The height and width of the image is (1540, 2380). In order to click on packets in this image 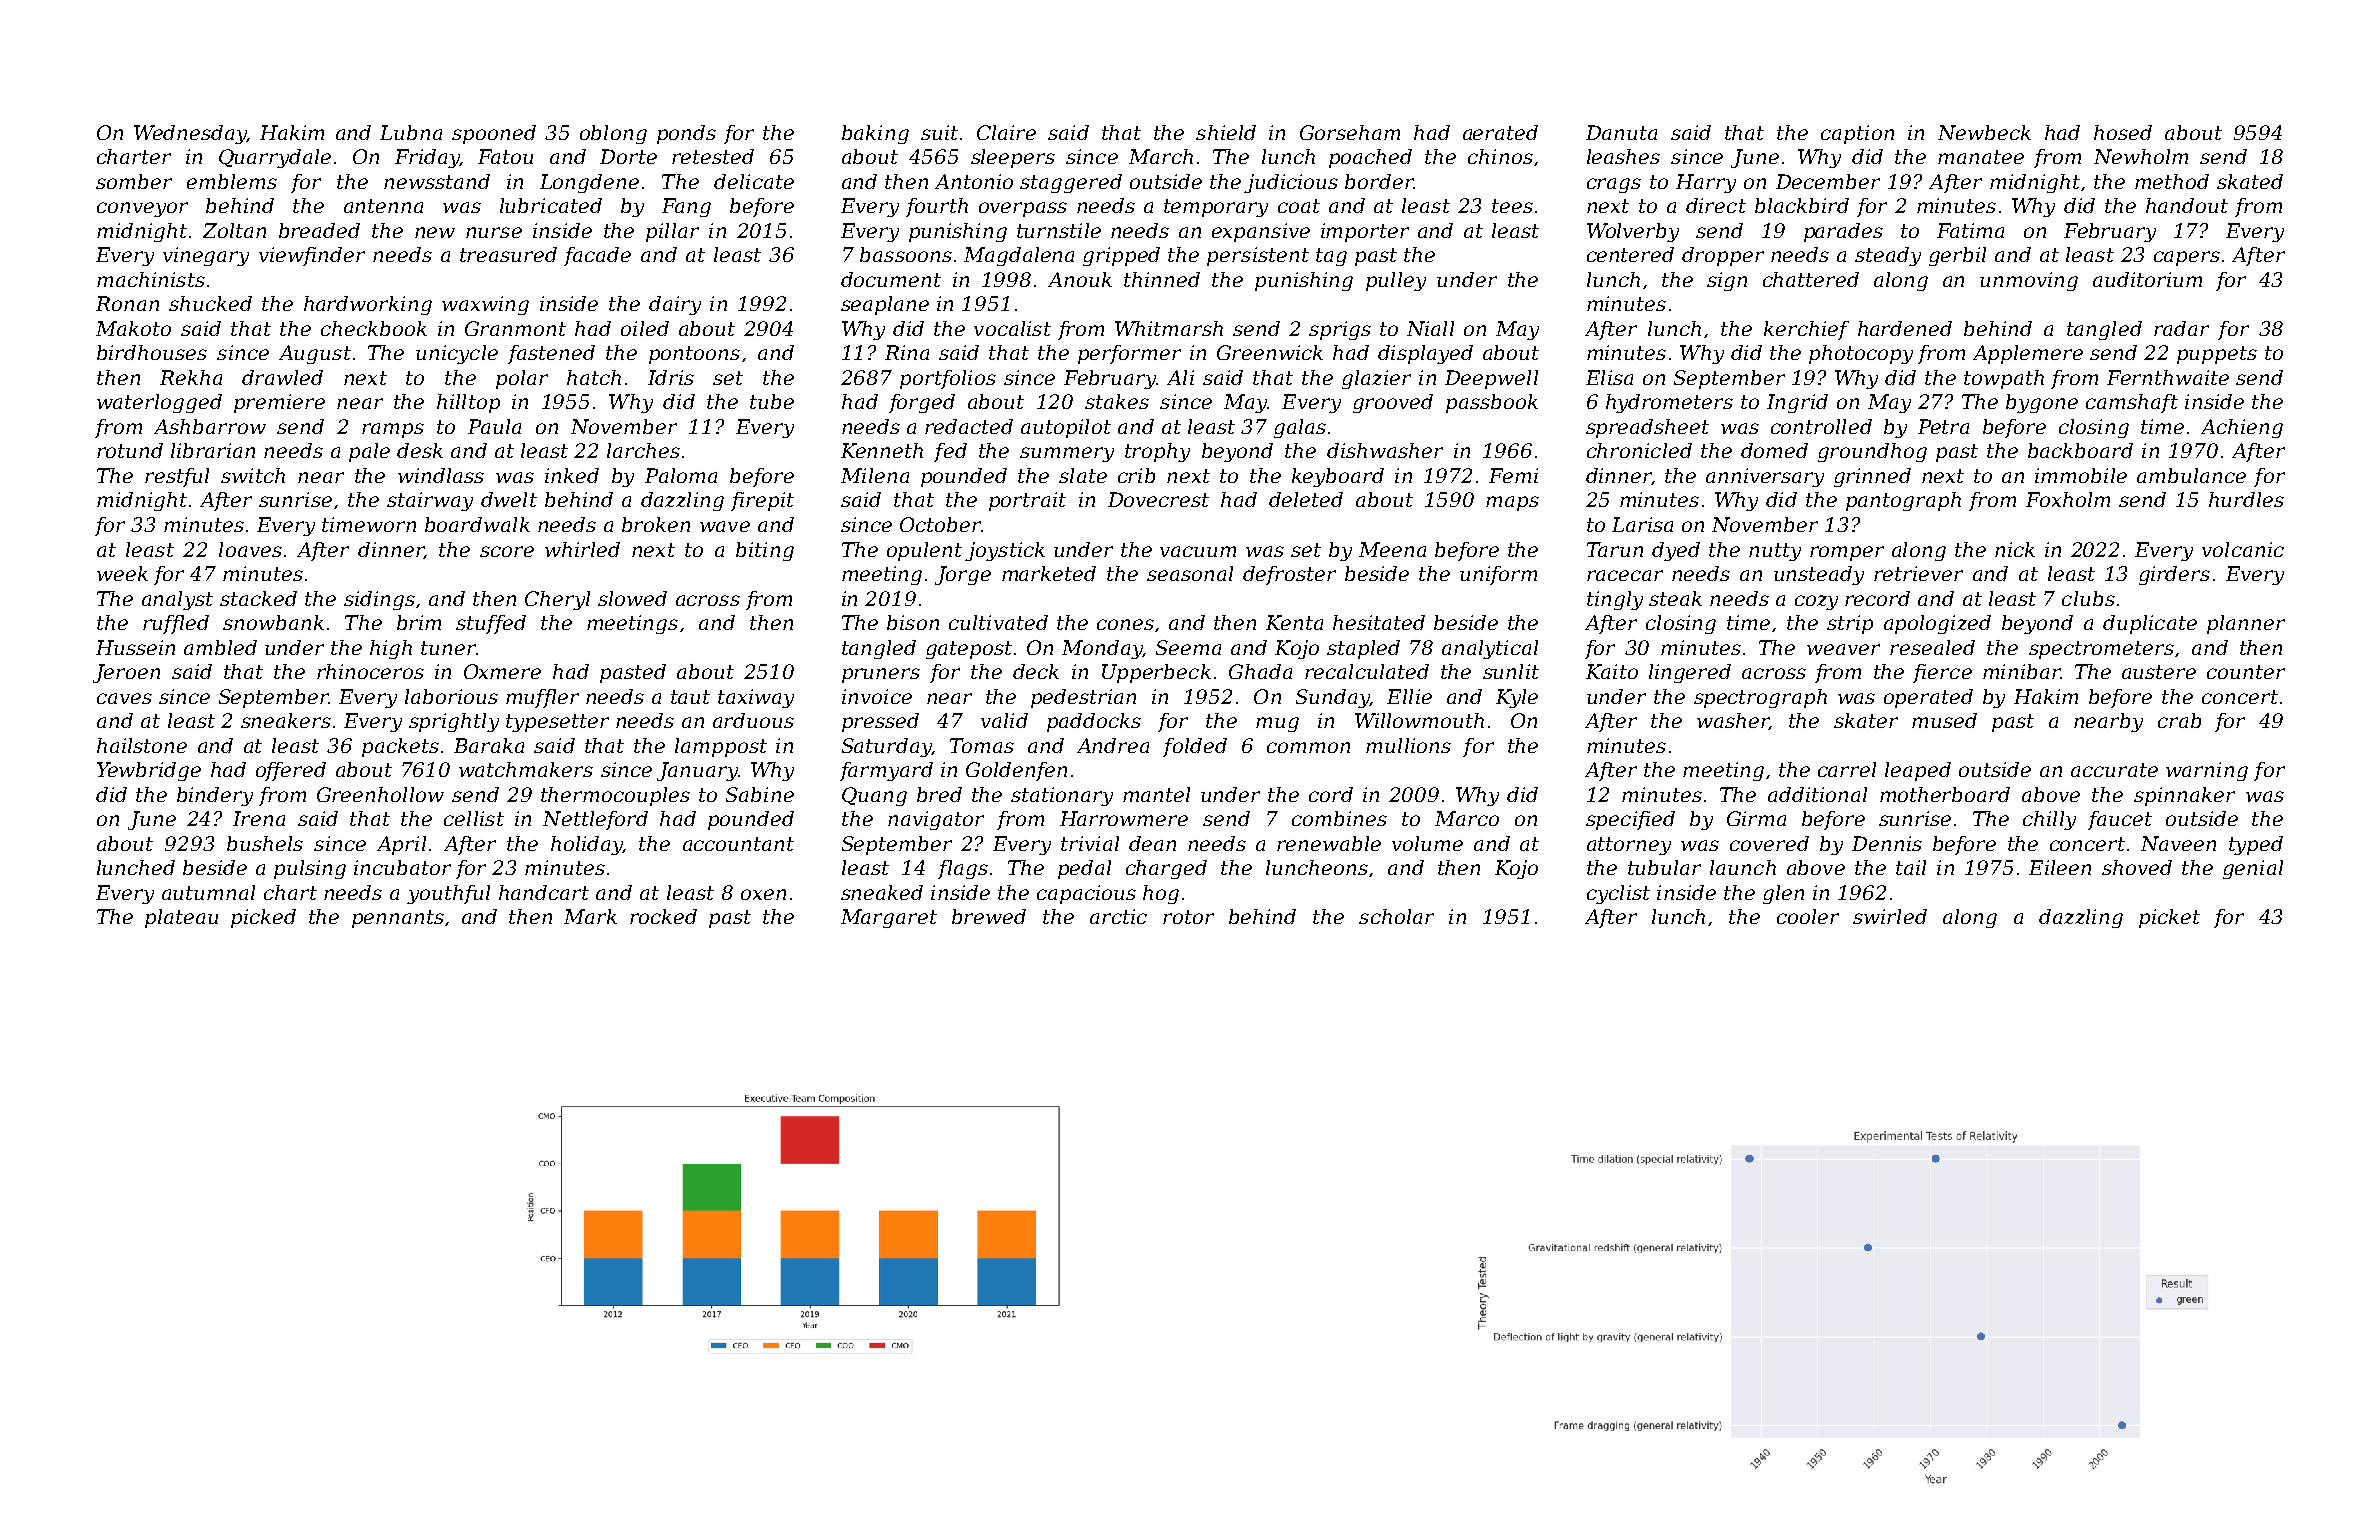, I will do `click(400, 747)`.
